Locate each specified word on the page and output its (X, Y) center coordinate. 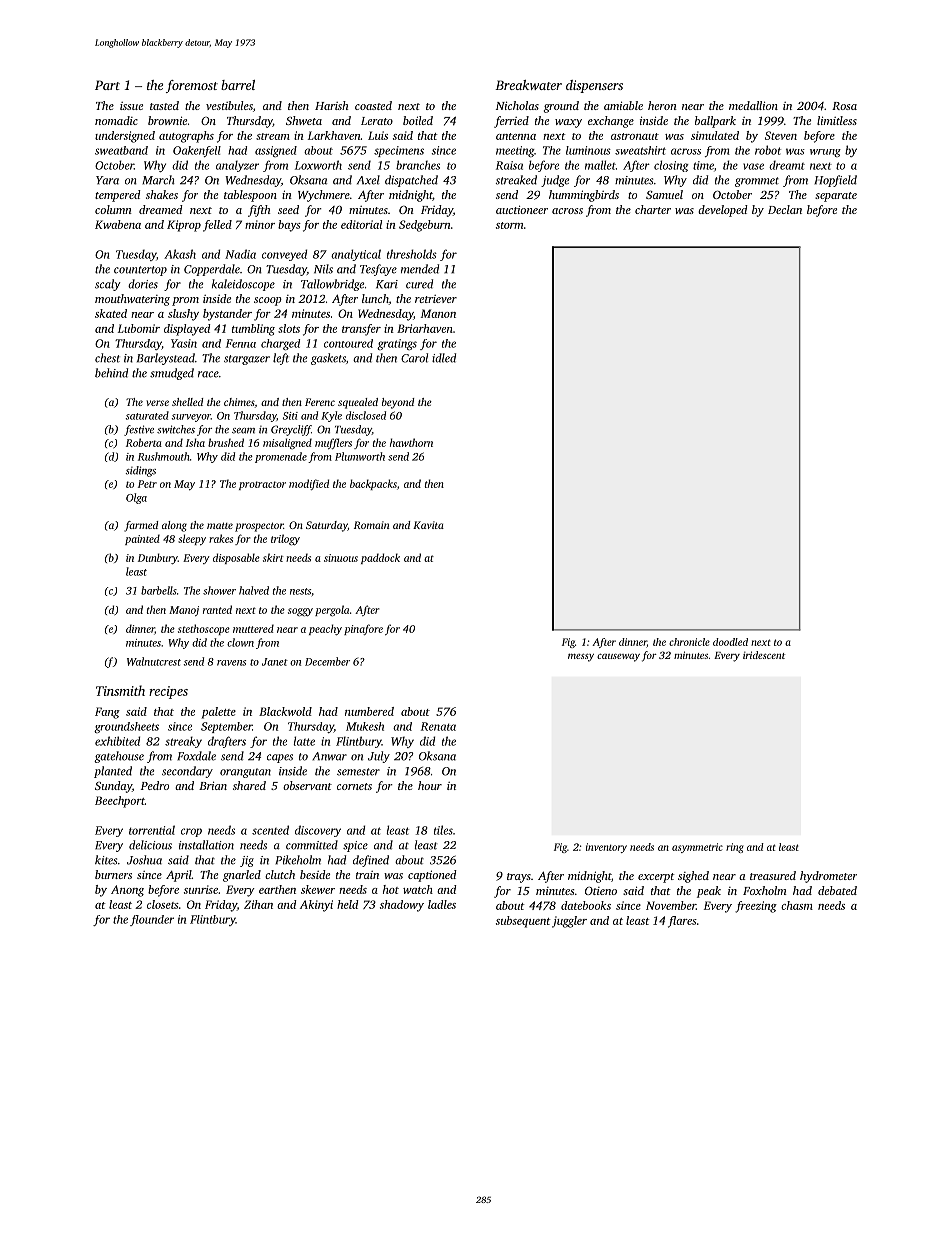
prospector (259, 527)
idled (444, 358)
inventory (606, 848)
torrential (152, 830)
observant (307, 785)
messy (581, 657)
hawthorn (411, 442)
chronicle (689, 642)
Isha (195, 442)
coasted (373, 105)
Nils (323, 269)
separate (836, 197)
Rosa (844, 106)
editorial (361, 224)
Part (107, 85)
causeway (618, 657)
